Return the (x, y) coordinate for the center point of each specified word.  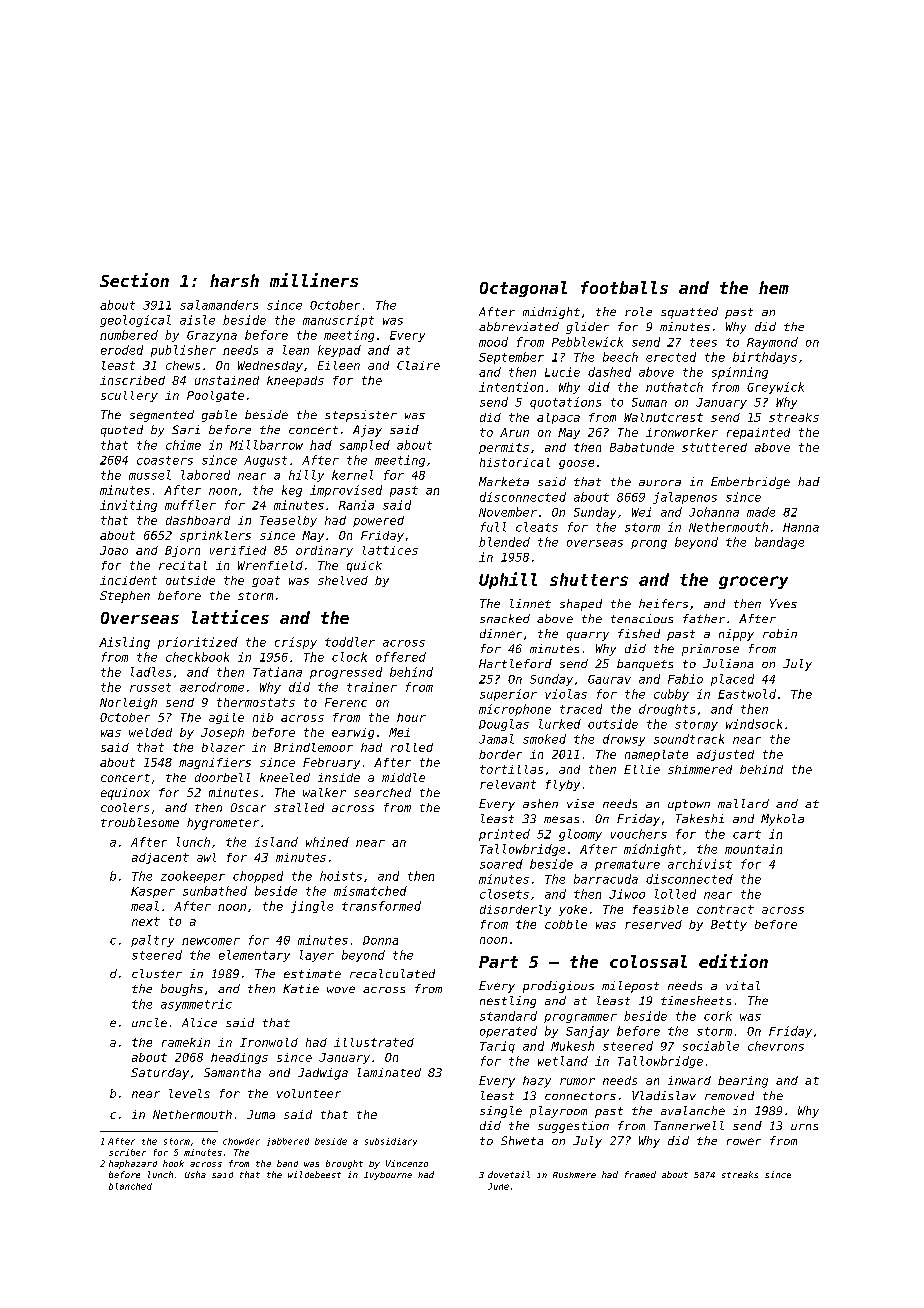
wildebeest (314, 1174)
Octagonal (523, 289)
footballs (624, 287)
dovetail (509, 1174)
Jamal (496, 739)
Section (134, 280)
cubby (671, 695)
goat (266, 581)
